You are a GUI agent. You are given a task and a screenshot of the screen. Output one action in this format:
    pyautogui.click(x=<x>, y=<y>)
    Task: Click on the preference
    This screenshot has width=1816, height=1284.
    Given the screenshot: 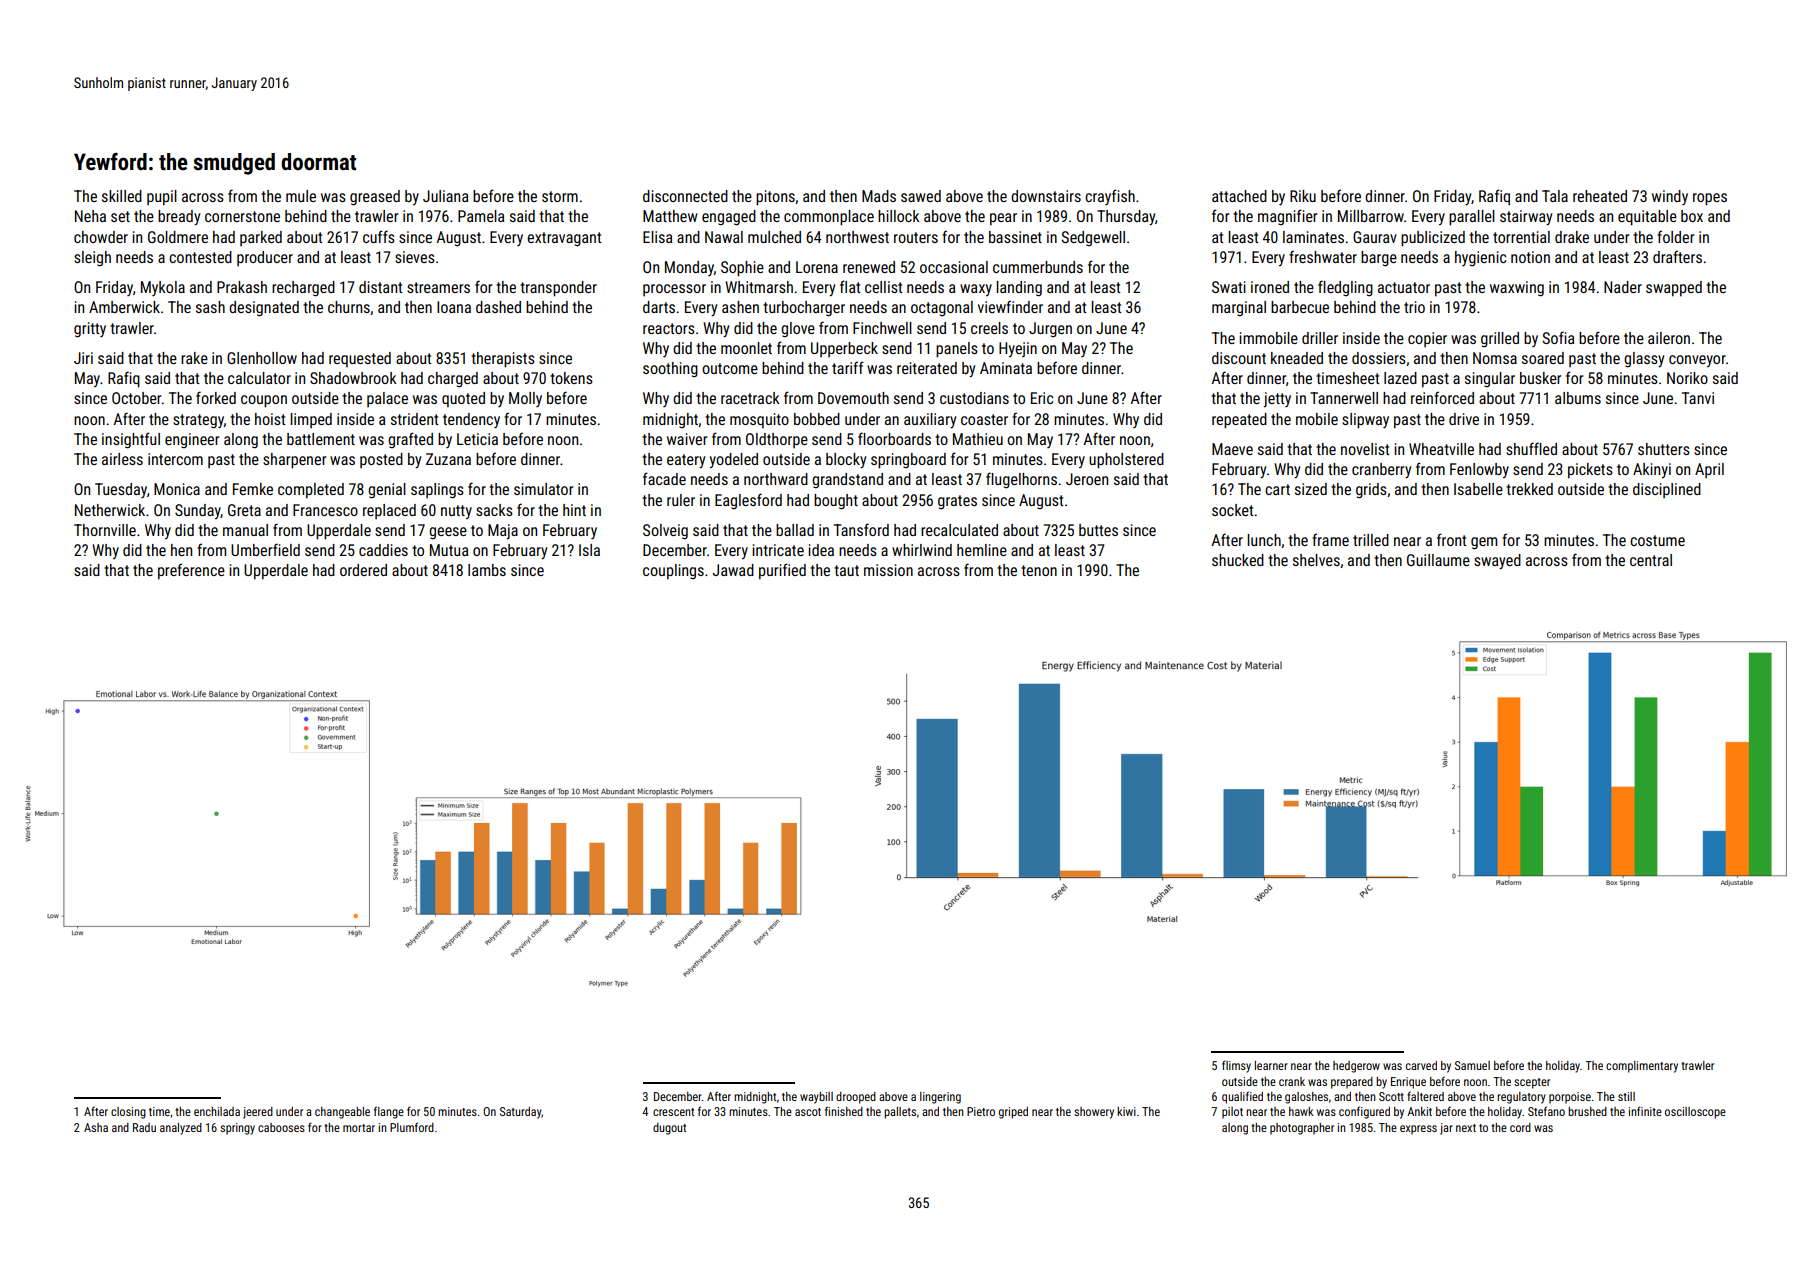 What is the action you would take?
    pyautogui.click(x=191, y=571)
